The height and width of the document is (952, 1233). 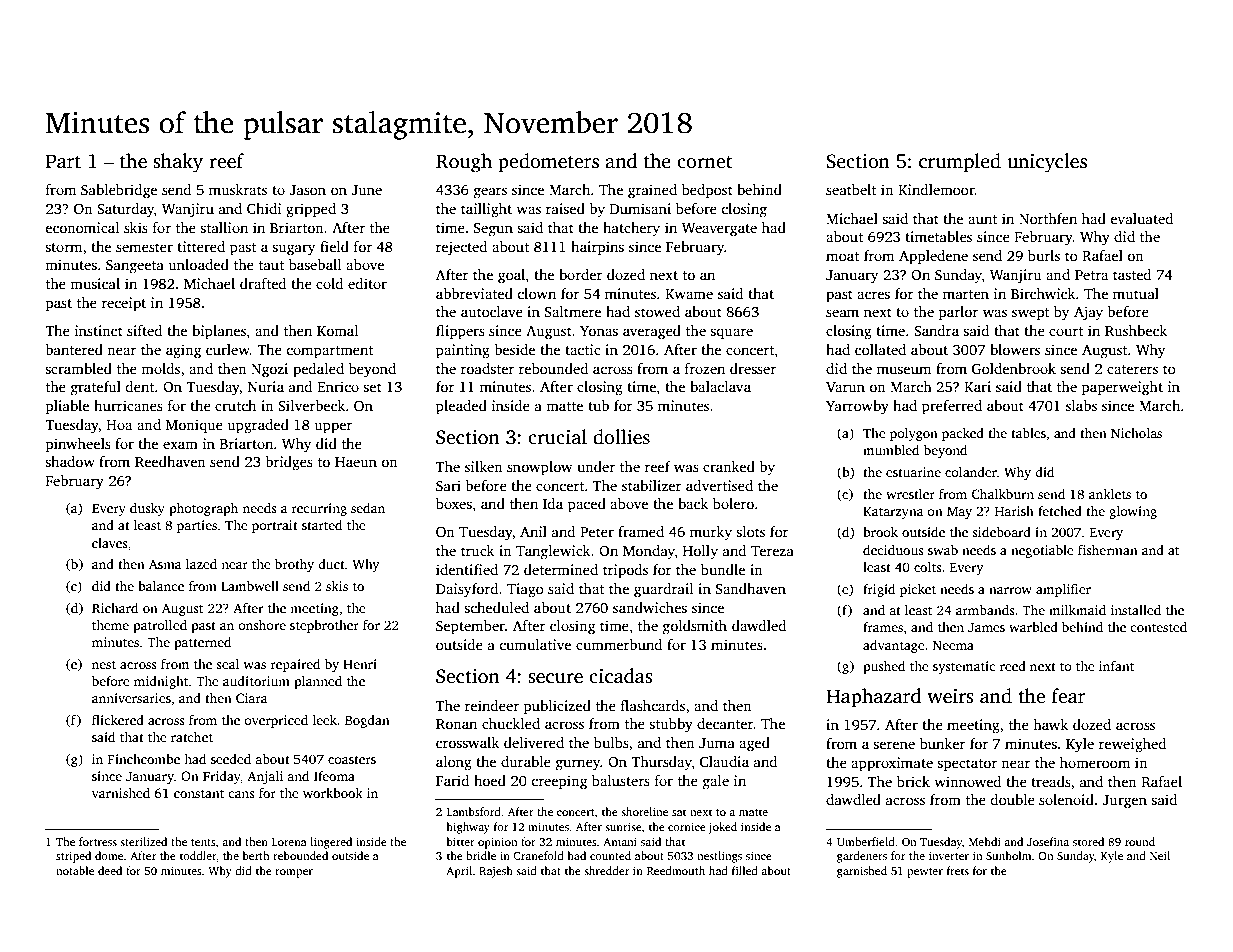 I want to click on caterers, so click(x=1132, y=369).
